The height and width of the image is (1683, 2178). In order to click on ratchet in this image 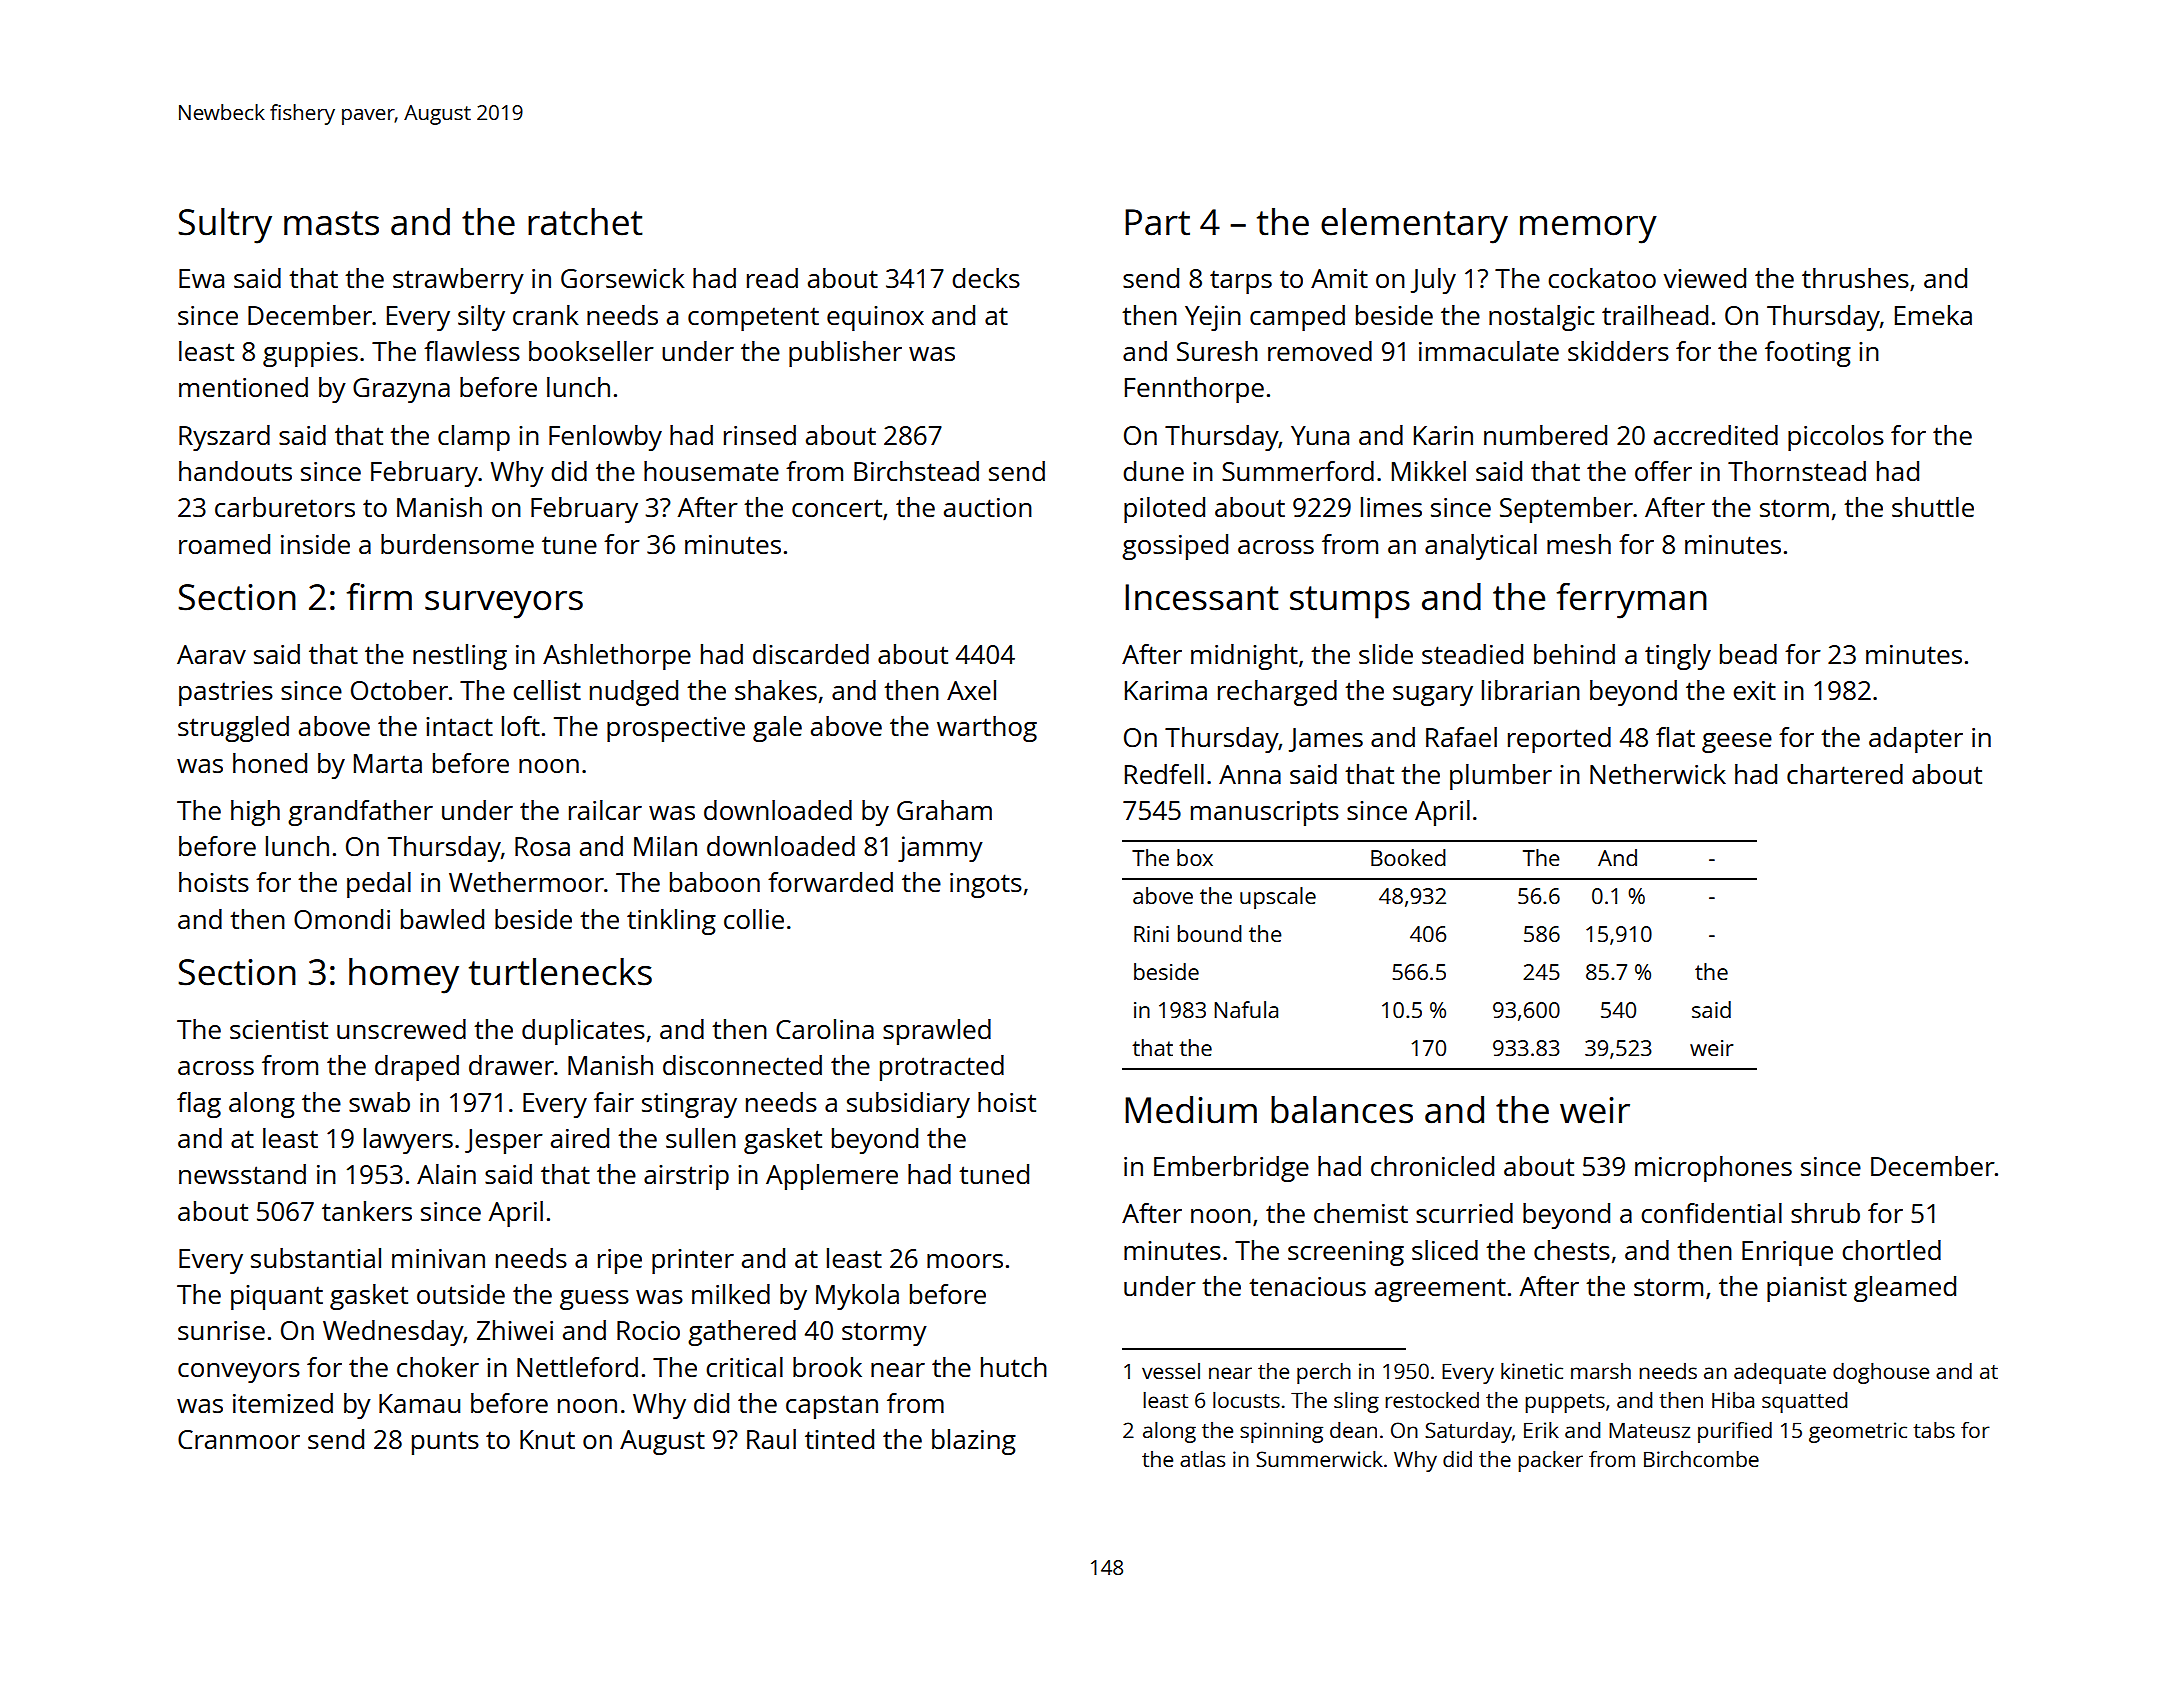, I will do `click(585, 222)`.
